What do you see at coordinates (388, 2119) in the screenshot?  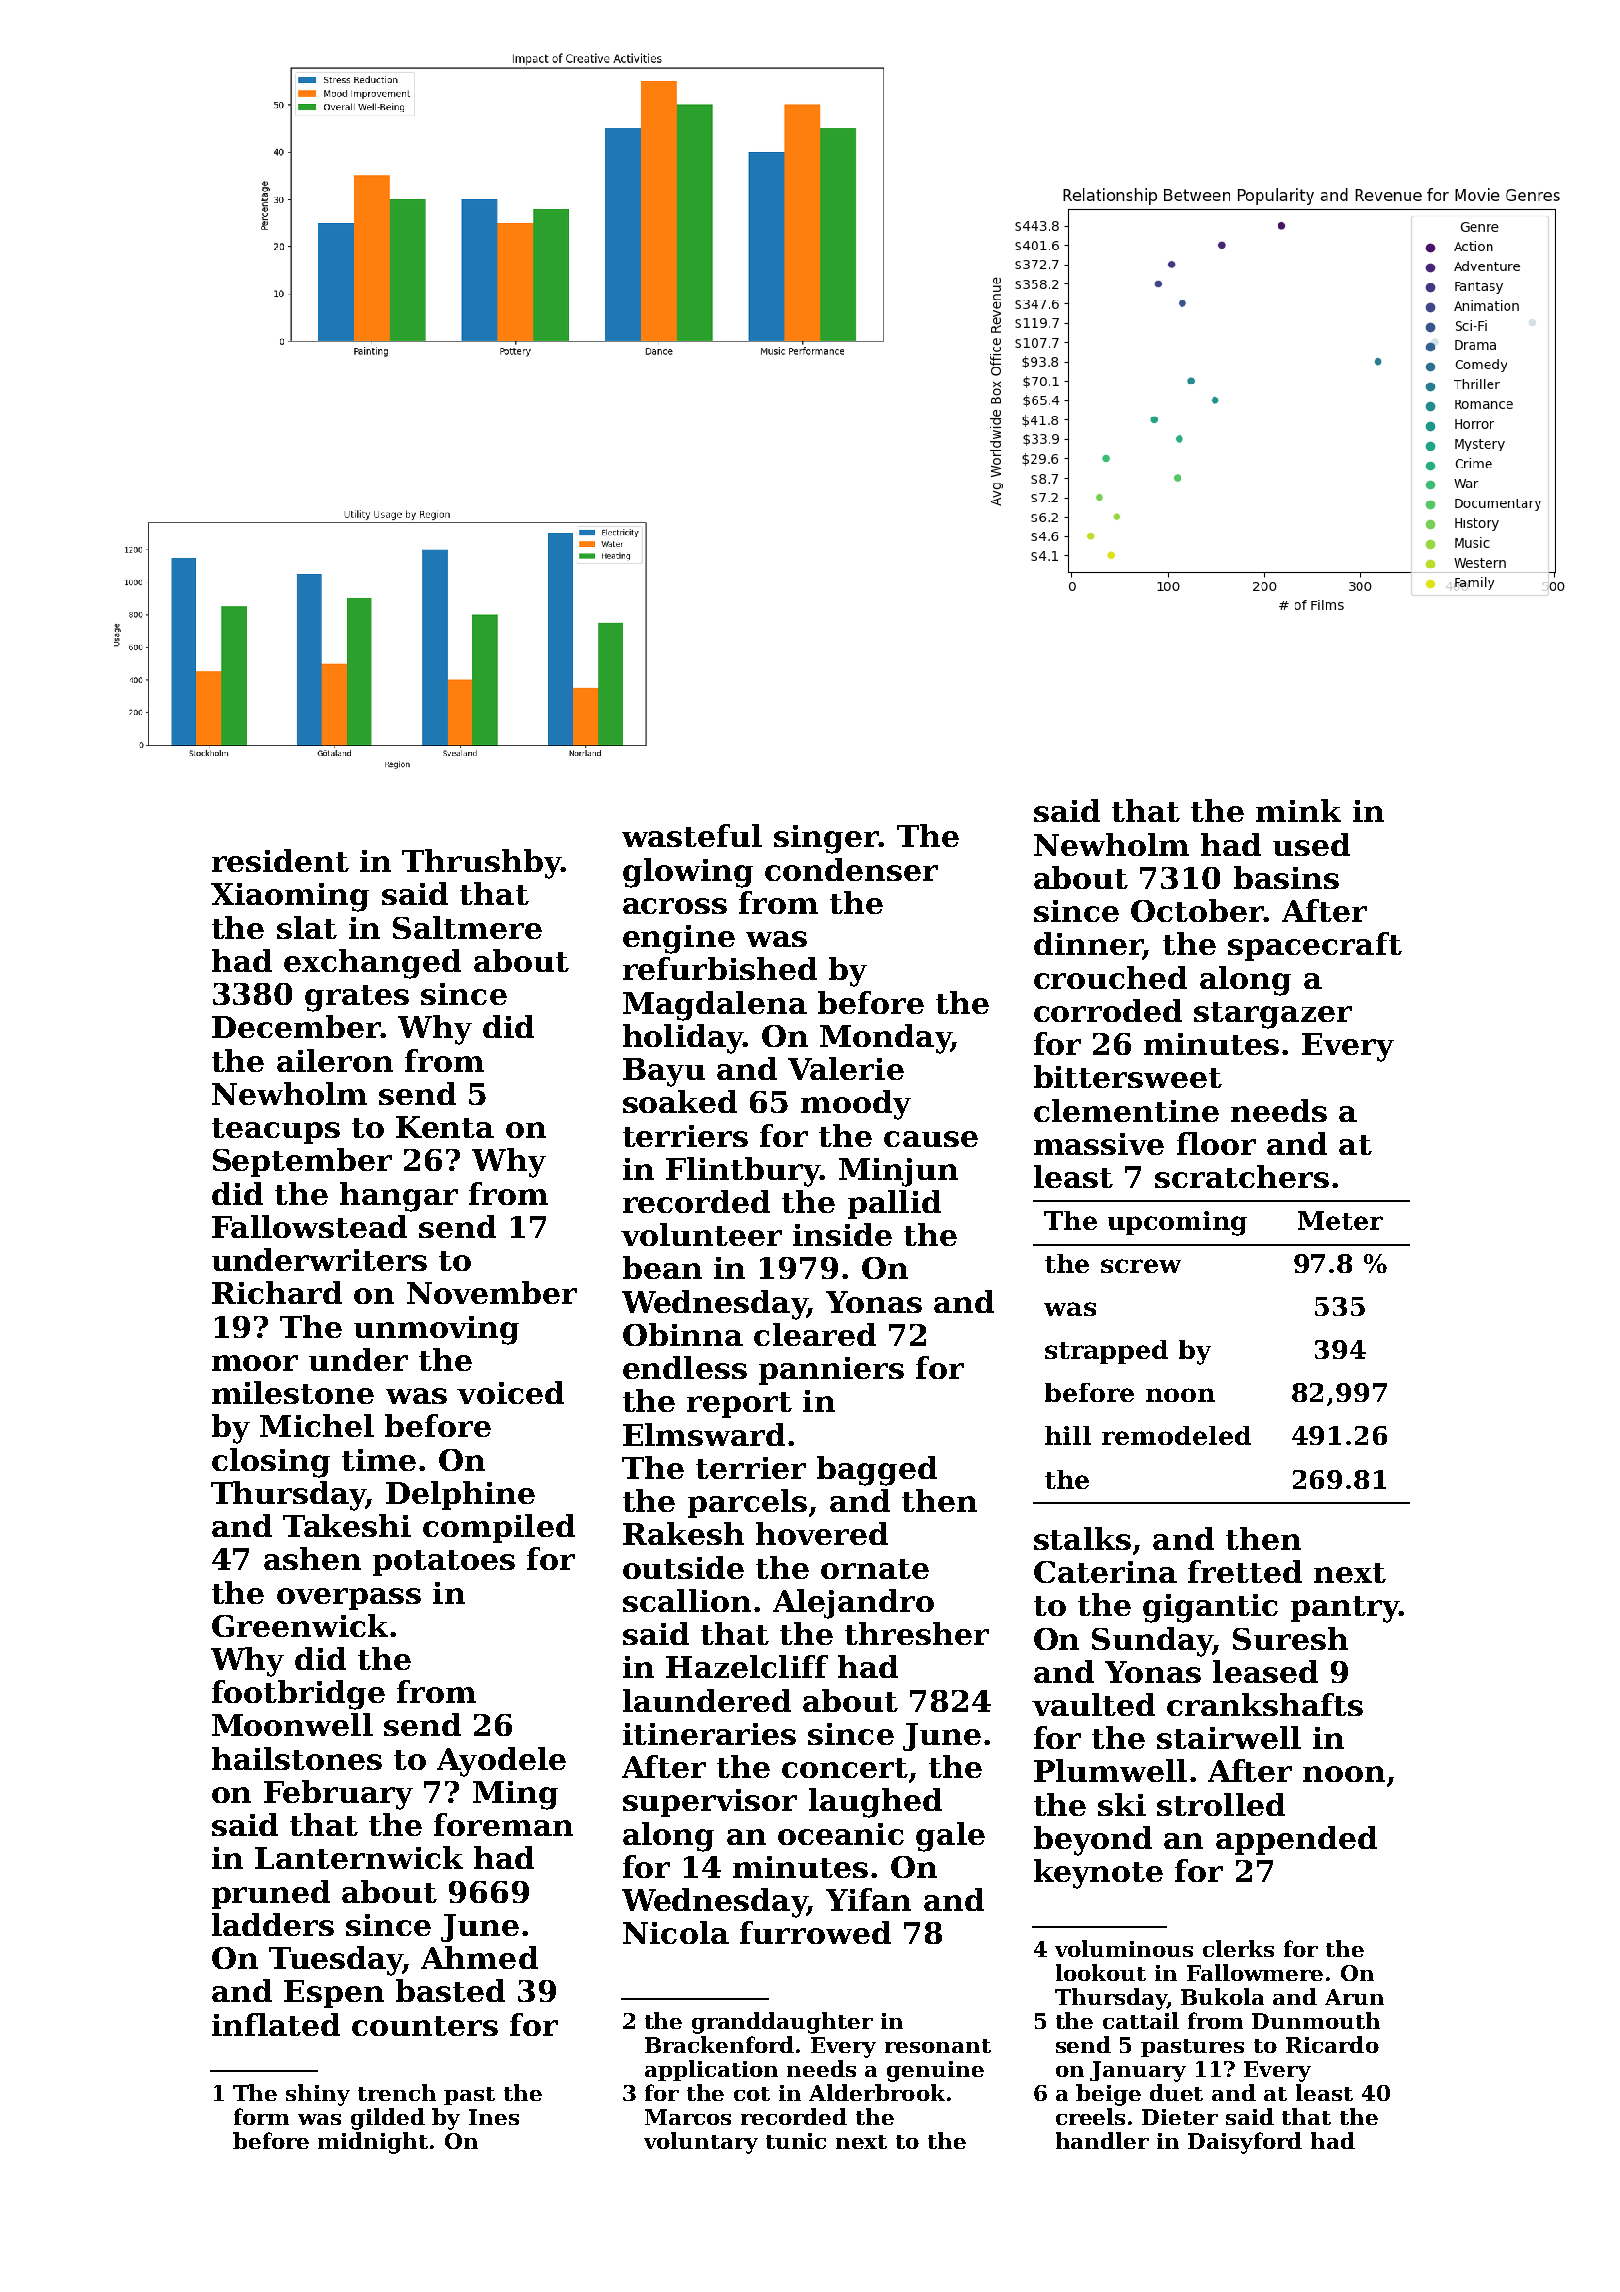 I see `gilded` at bounding box center [388, 2119].
